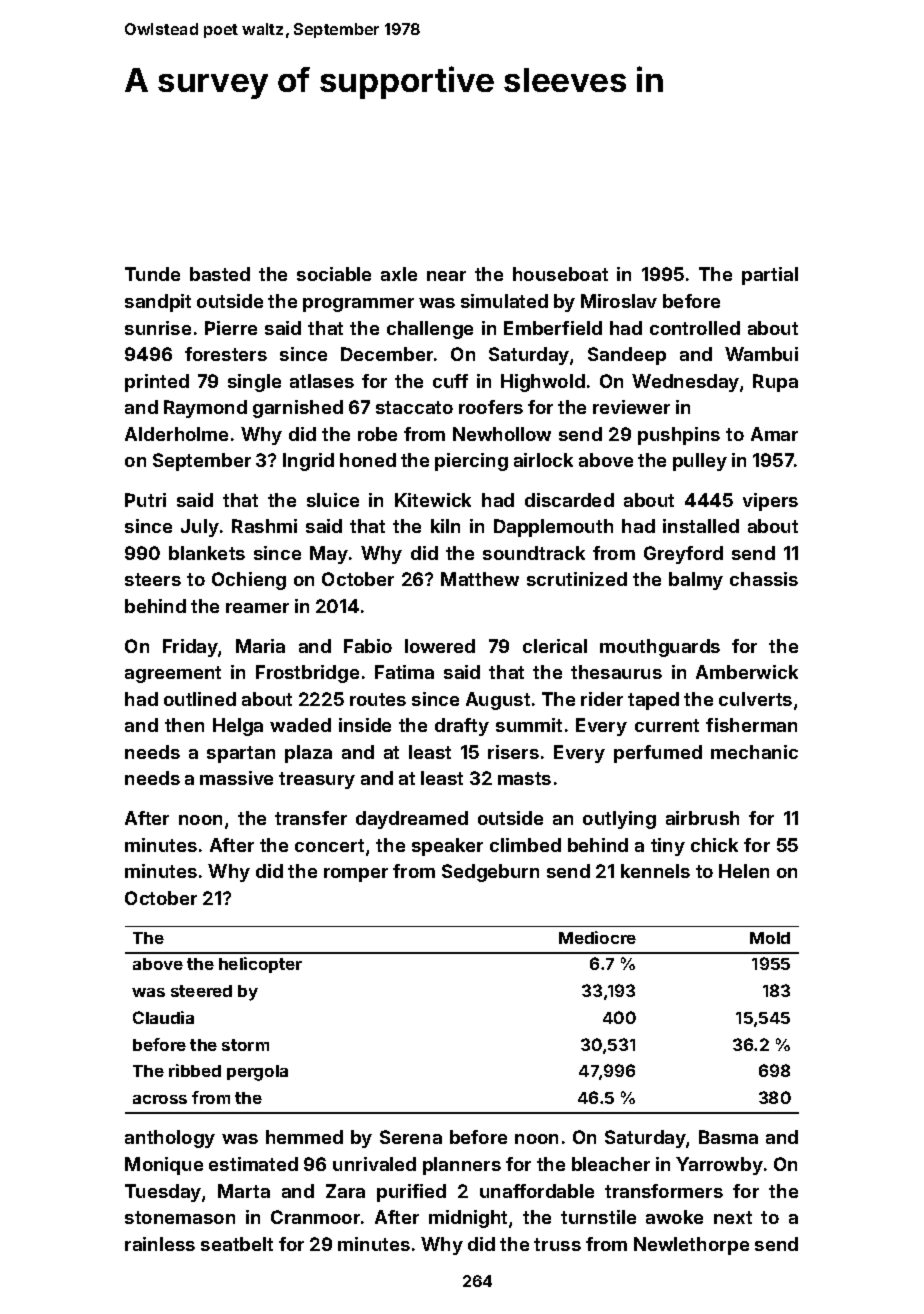 The width and height of the screenshot is (924, 1314). I want to click on midnight, so click(468, 1219).
